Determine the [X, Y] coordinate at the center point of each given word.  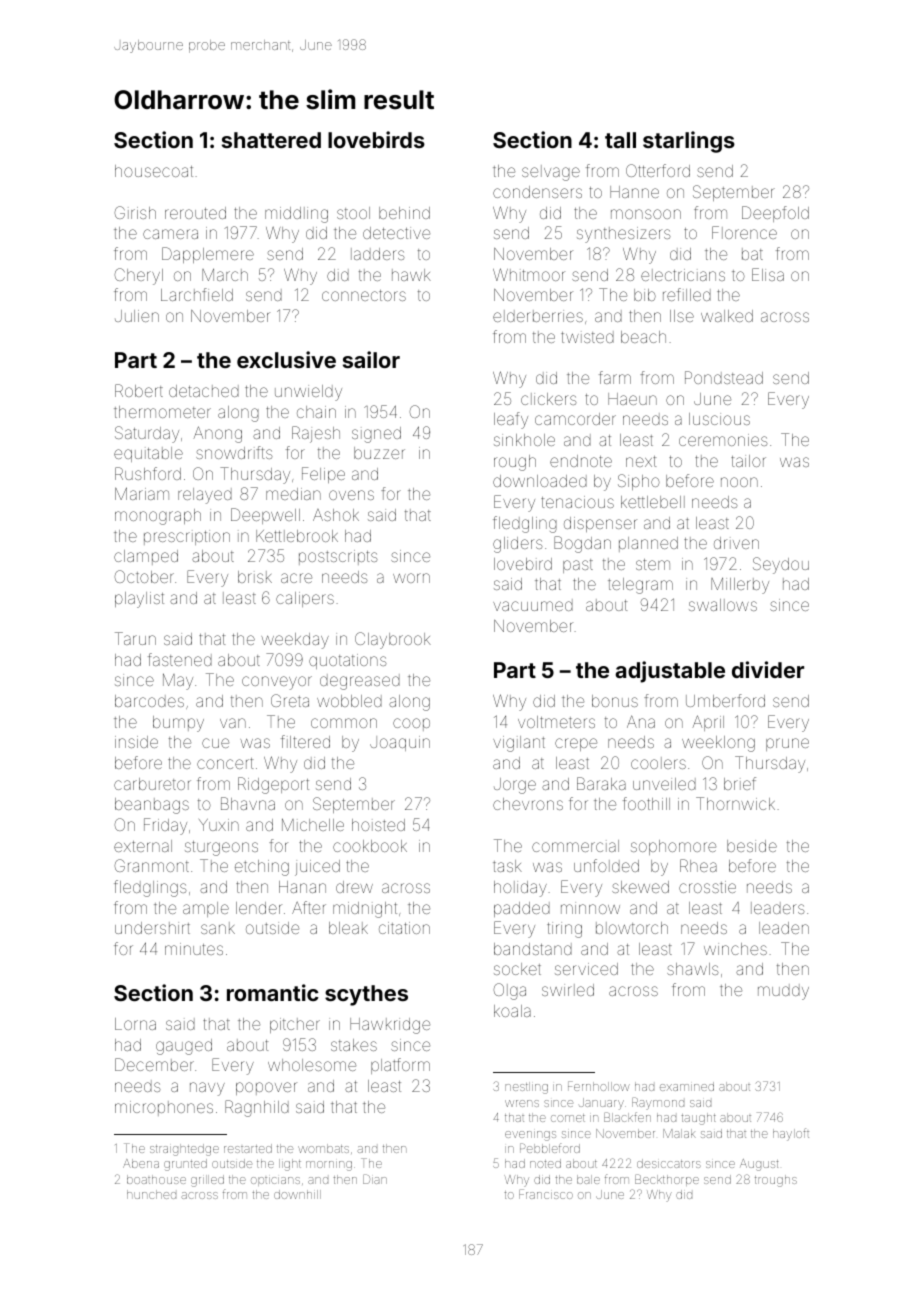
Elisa [768, 274]
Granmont [151, 865]
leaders [778, 908]
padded [522, 909]
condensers [537, 192]
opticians [275, 1181]
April [708, 723]
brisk [255, 577]
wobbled [349, 701]
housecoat [154, 171]
